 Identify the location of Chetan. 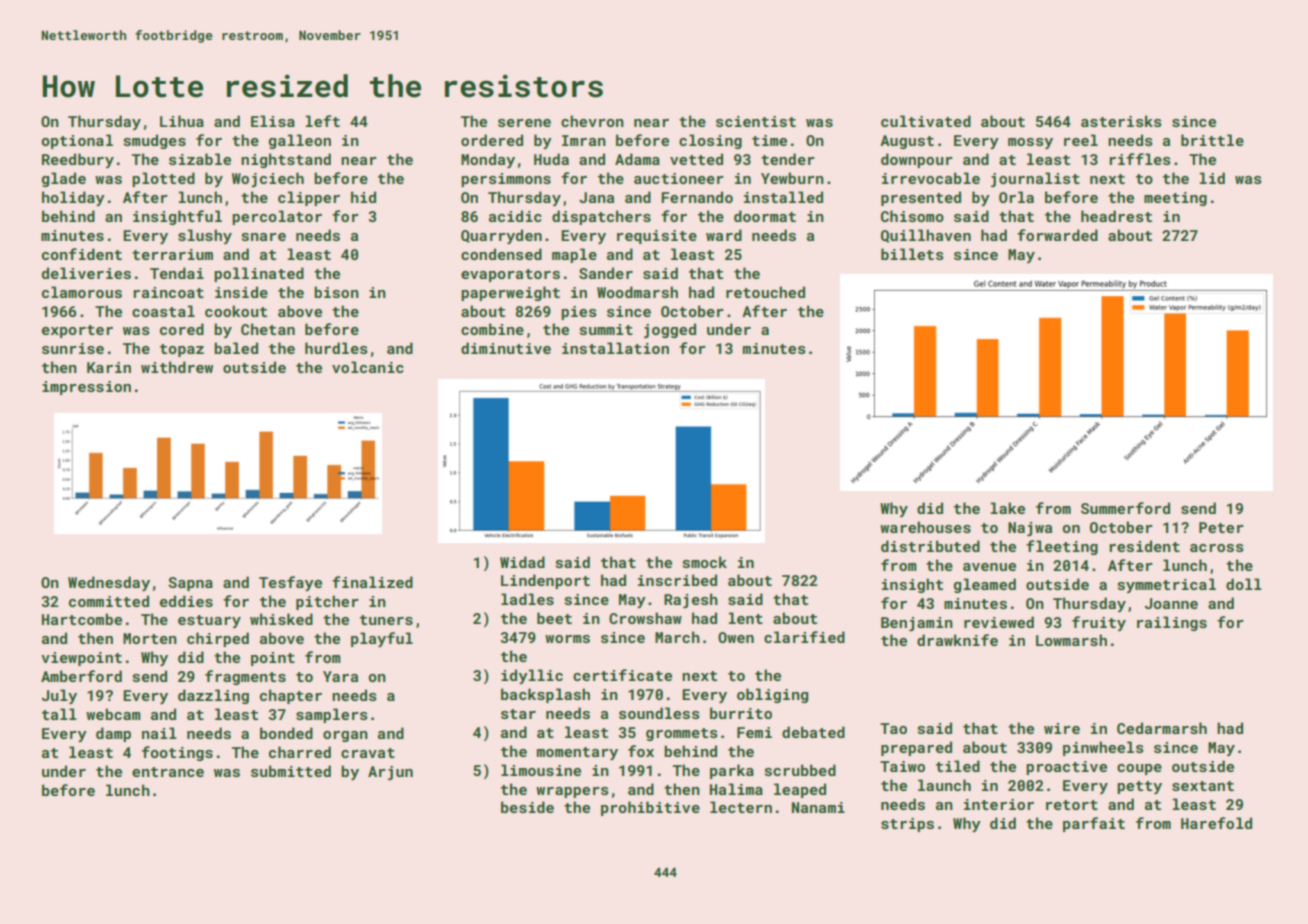
(268, 329).
